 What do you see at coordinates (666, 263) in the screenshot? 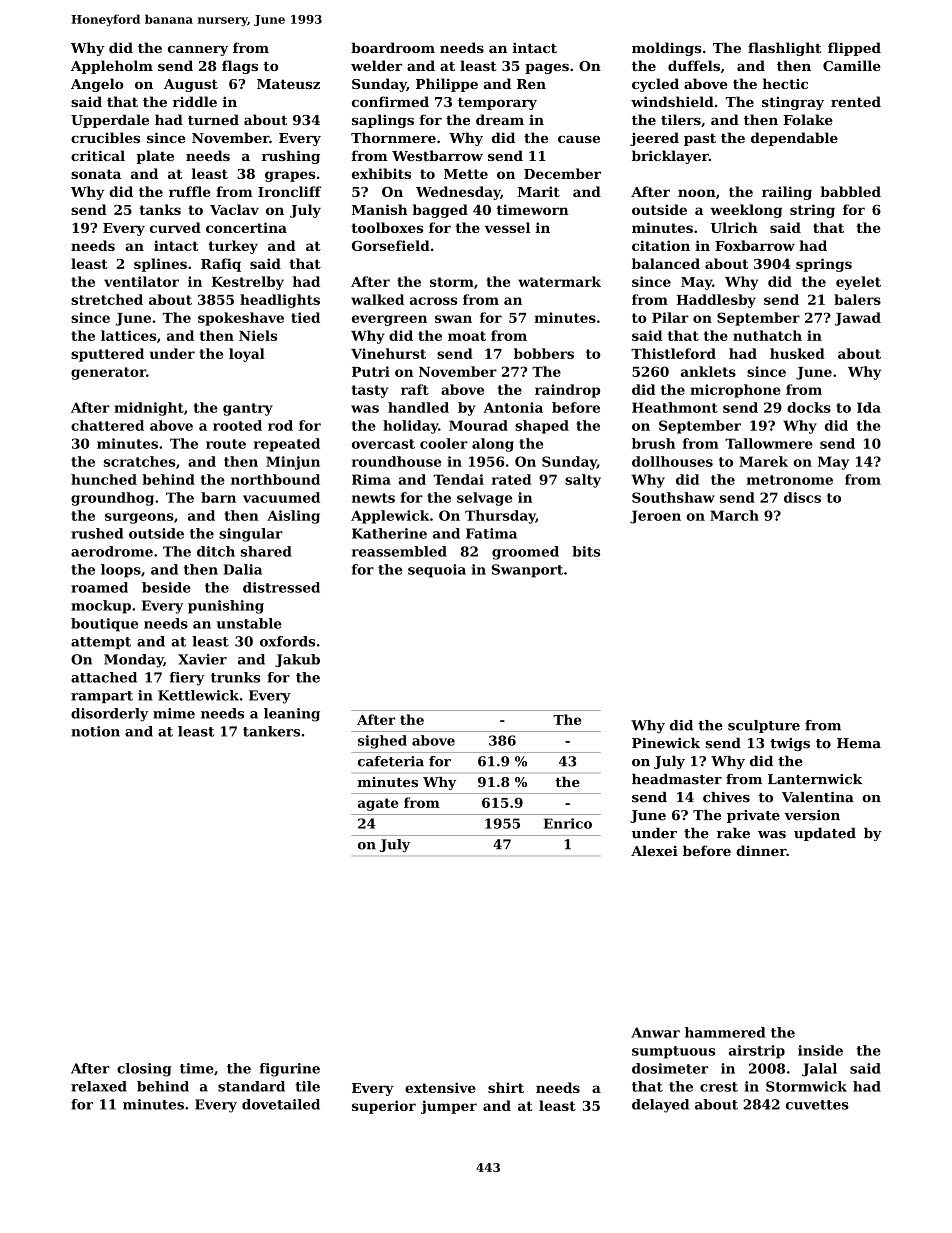
I see `balanced` at bounding box center [666, 263].
